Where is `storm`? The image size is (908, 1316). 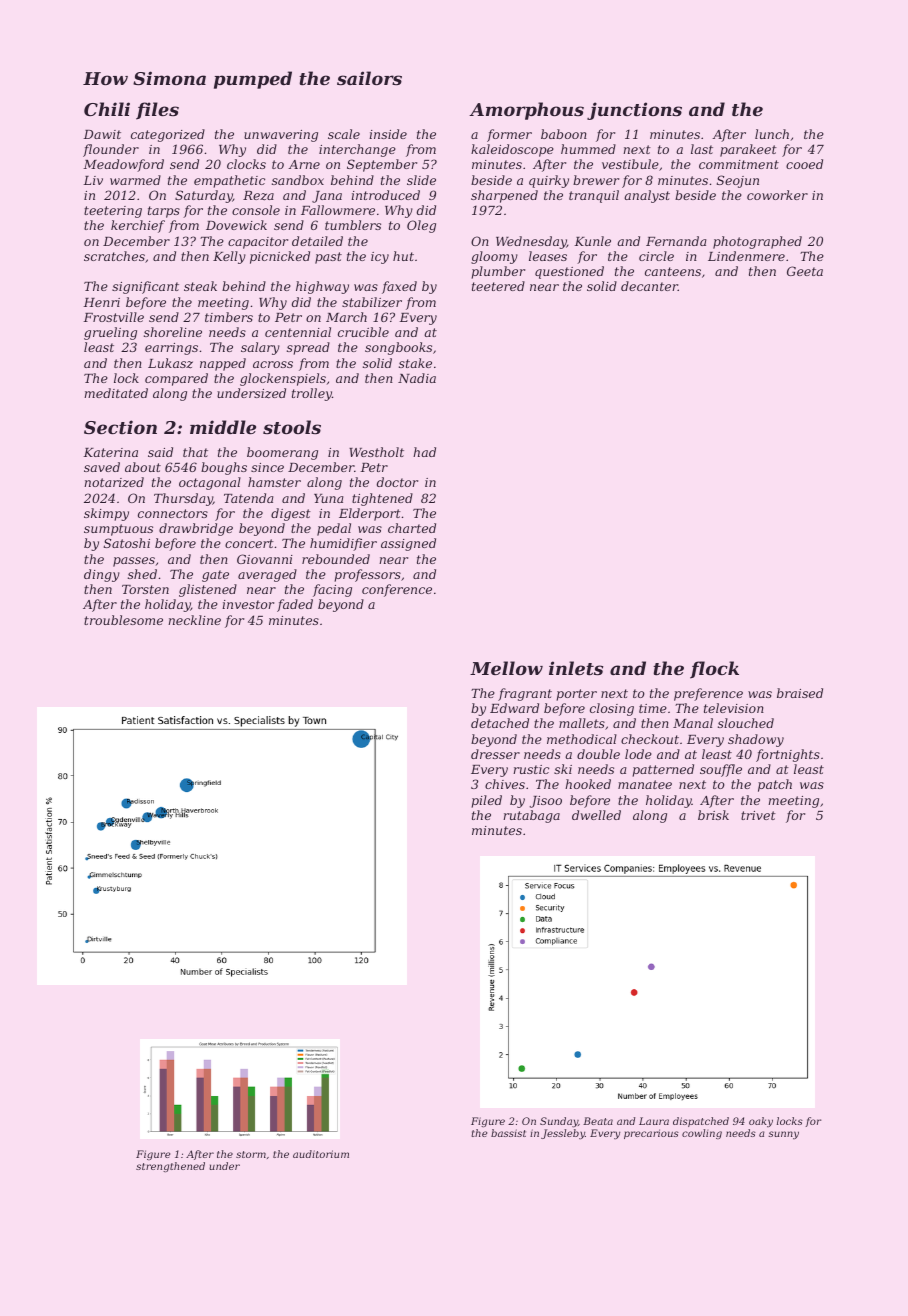
storm is located at coordinates (251, 1154).
